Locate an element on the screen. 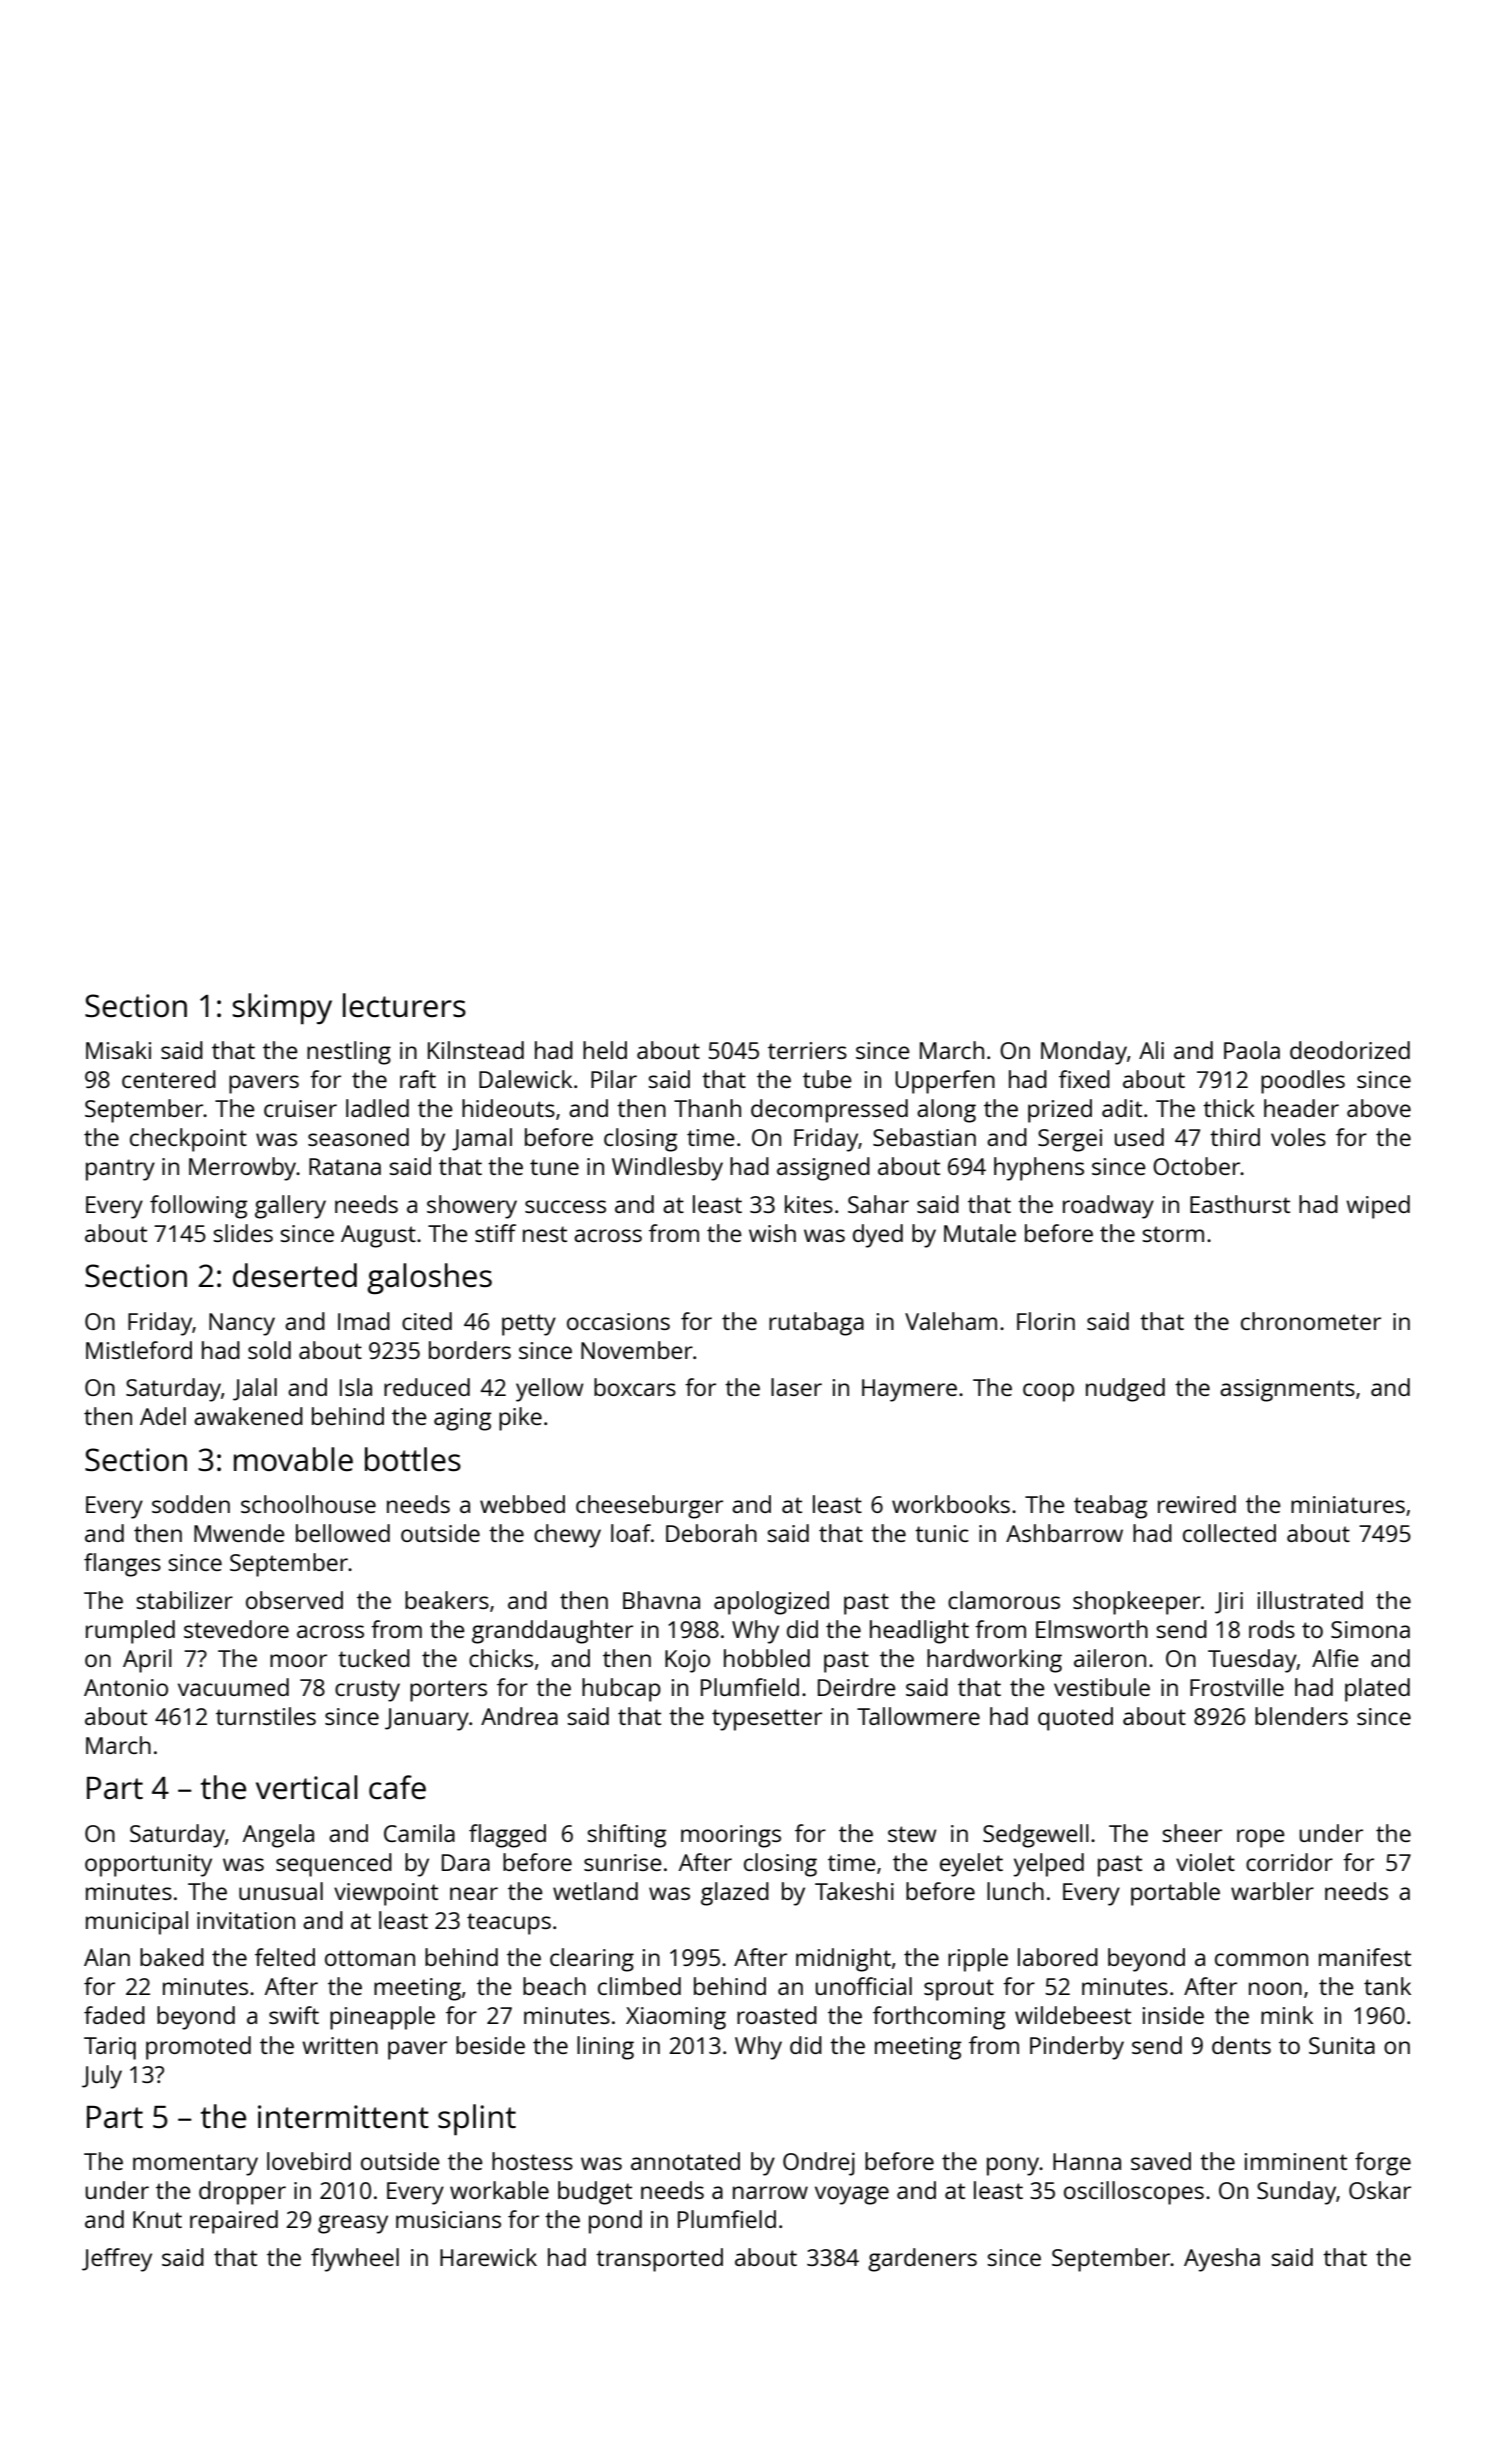 The image size is (1496, 2464). wiped is located at coordinates (1378, 1207).
